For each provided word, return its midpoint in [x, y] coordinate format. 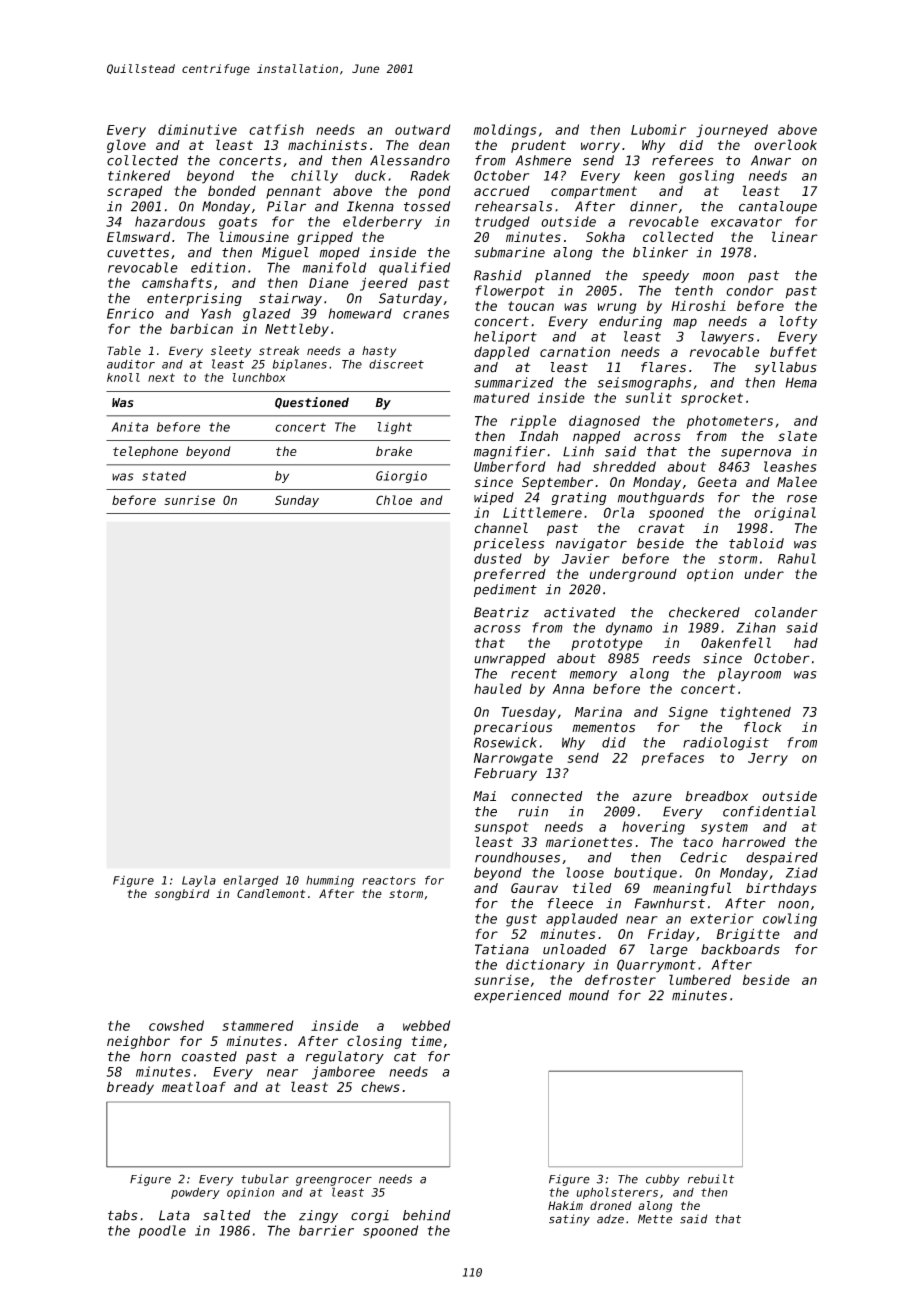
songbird [182, 895]
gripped [325, 238]
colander [786, 612]
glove [126, 146]
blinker [660, 252]
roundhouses [517, 857]
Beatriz [501, 612]
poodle [162, 1231]
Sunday [297, 501]
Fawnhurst [669, 903]
